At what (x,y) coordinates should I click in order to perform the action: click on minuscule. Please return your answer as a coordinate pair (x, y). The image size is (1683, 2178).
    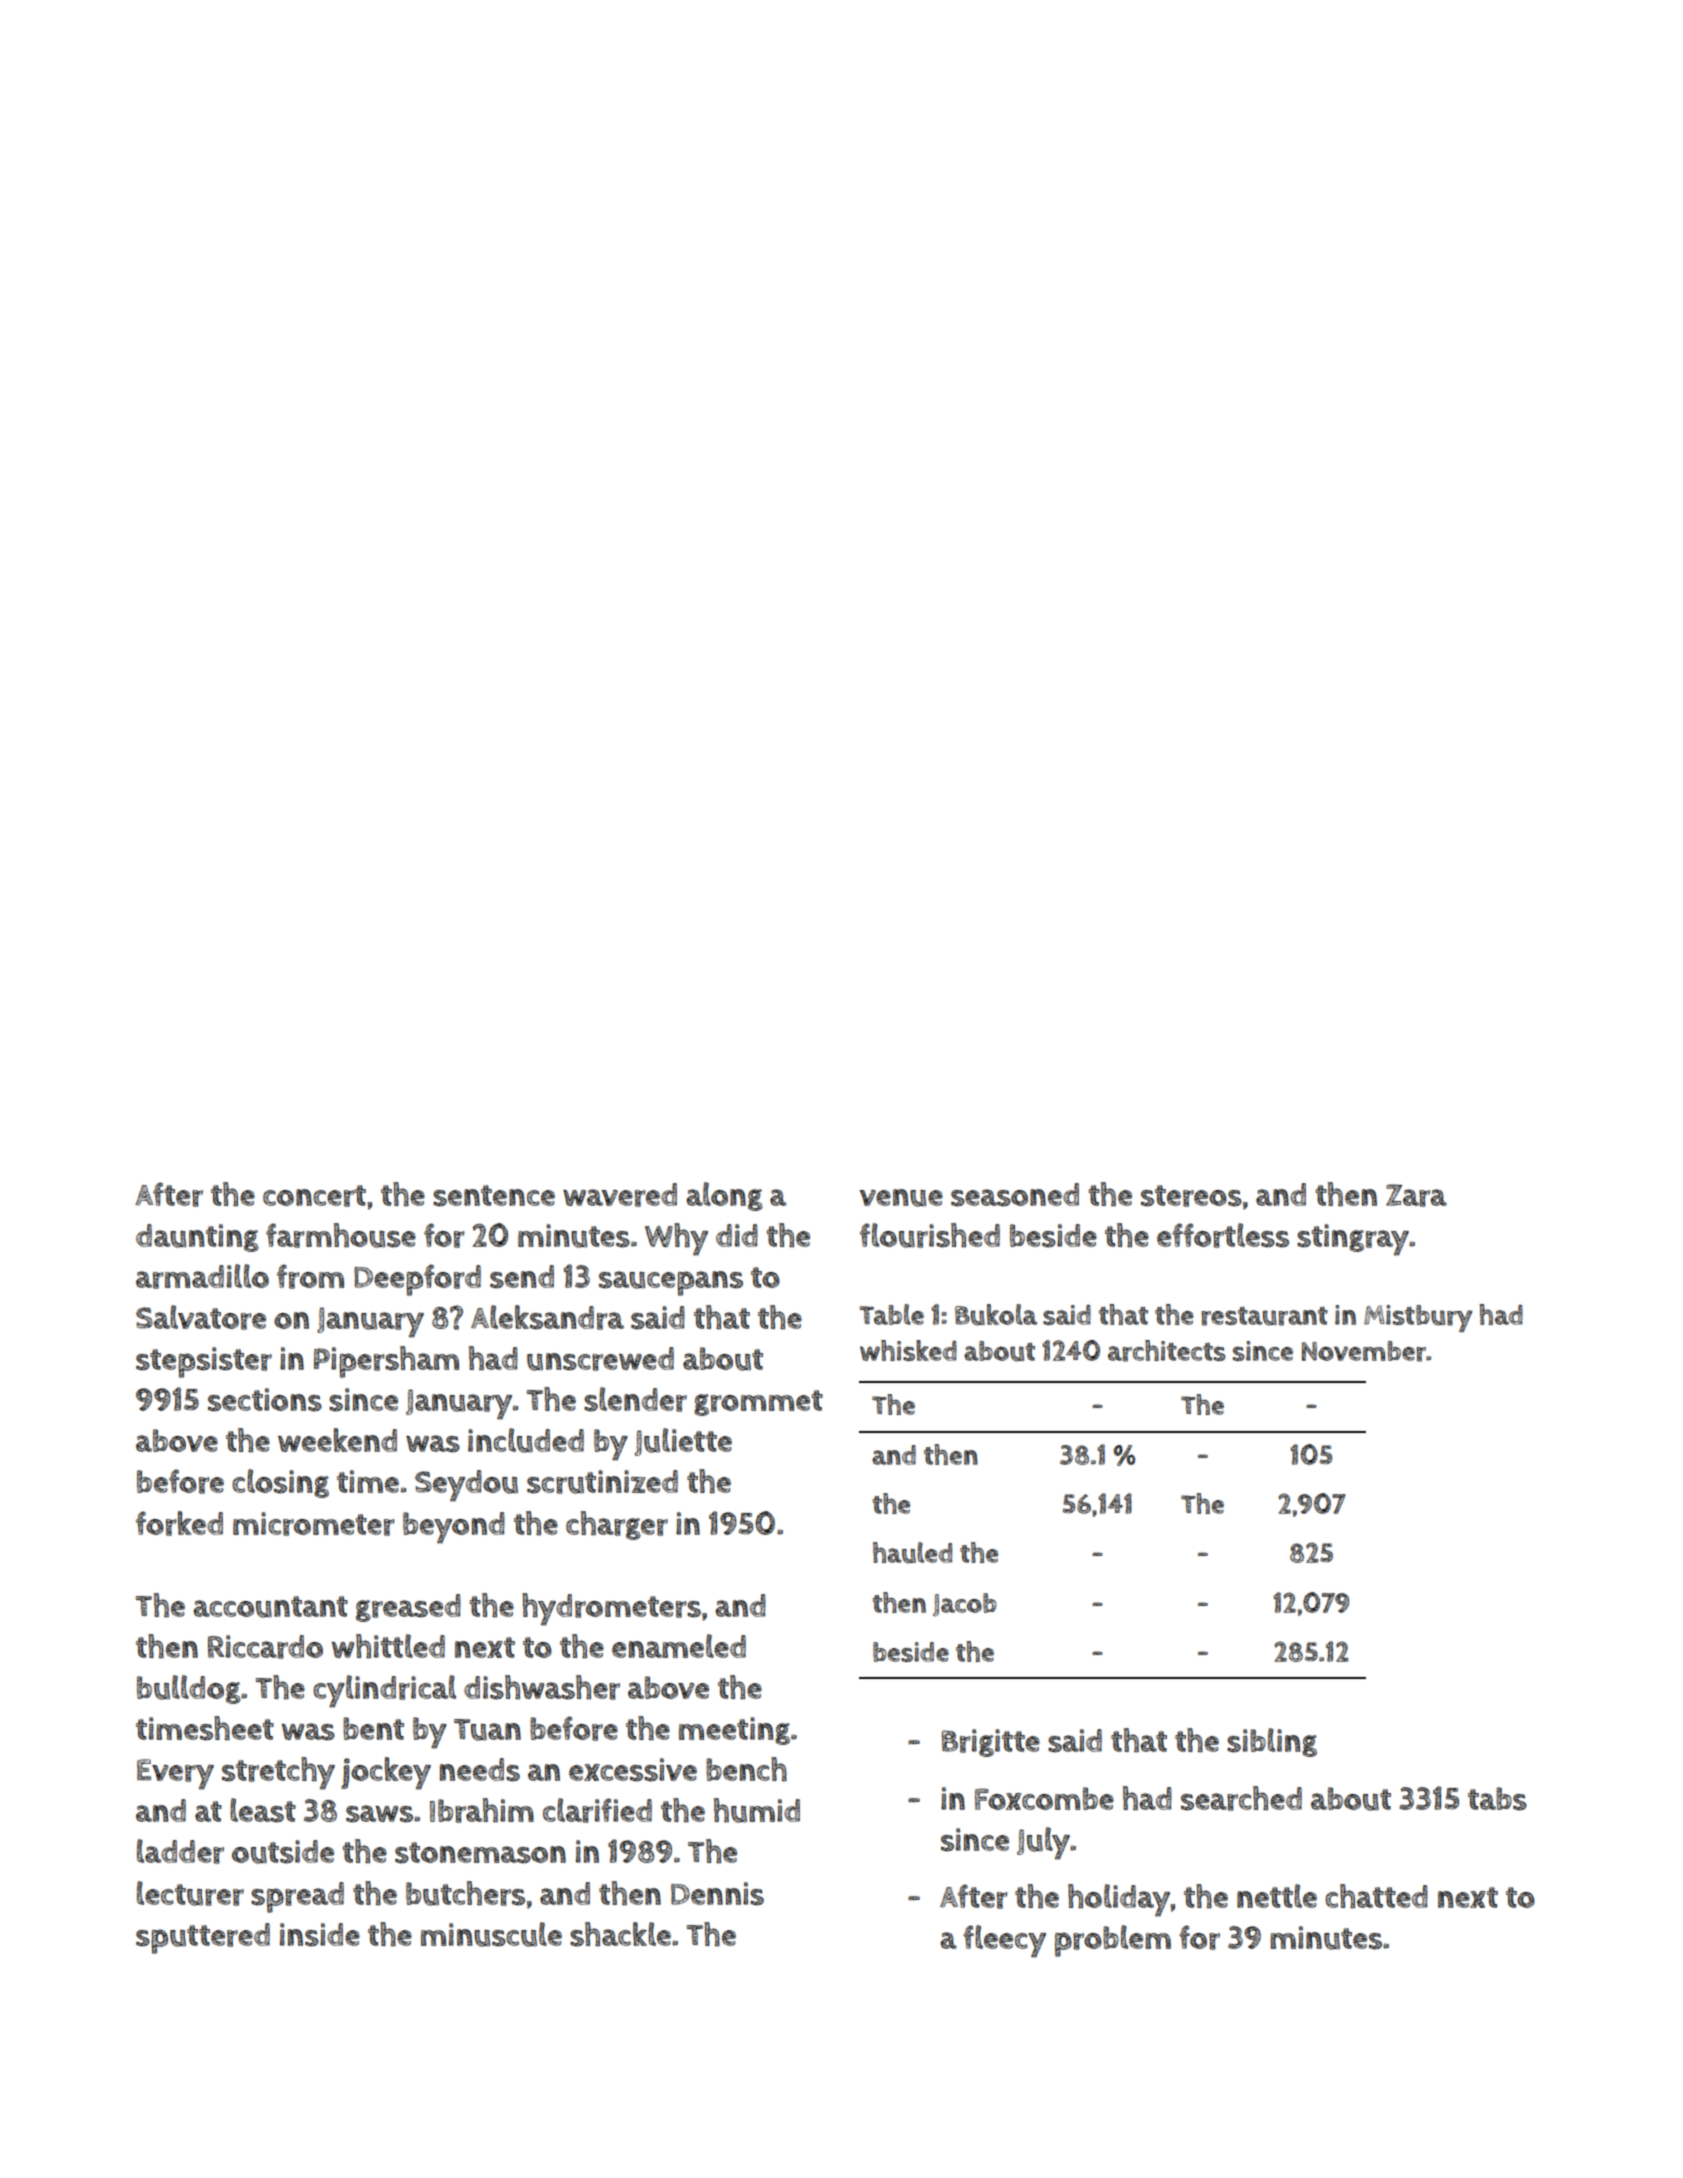
    Looking at the image, I should click on (491, 1934).
